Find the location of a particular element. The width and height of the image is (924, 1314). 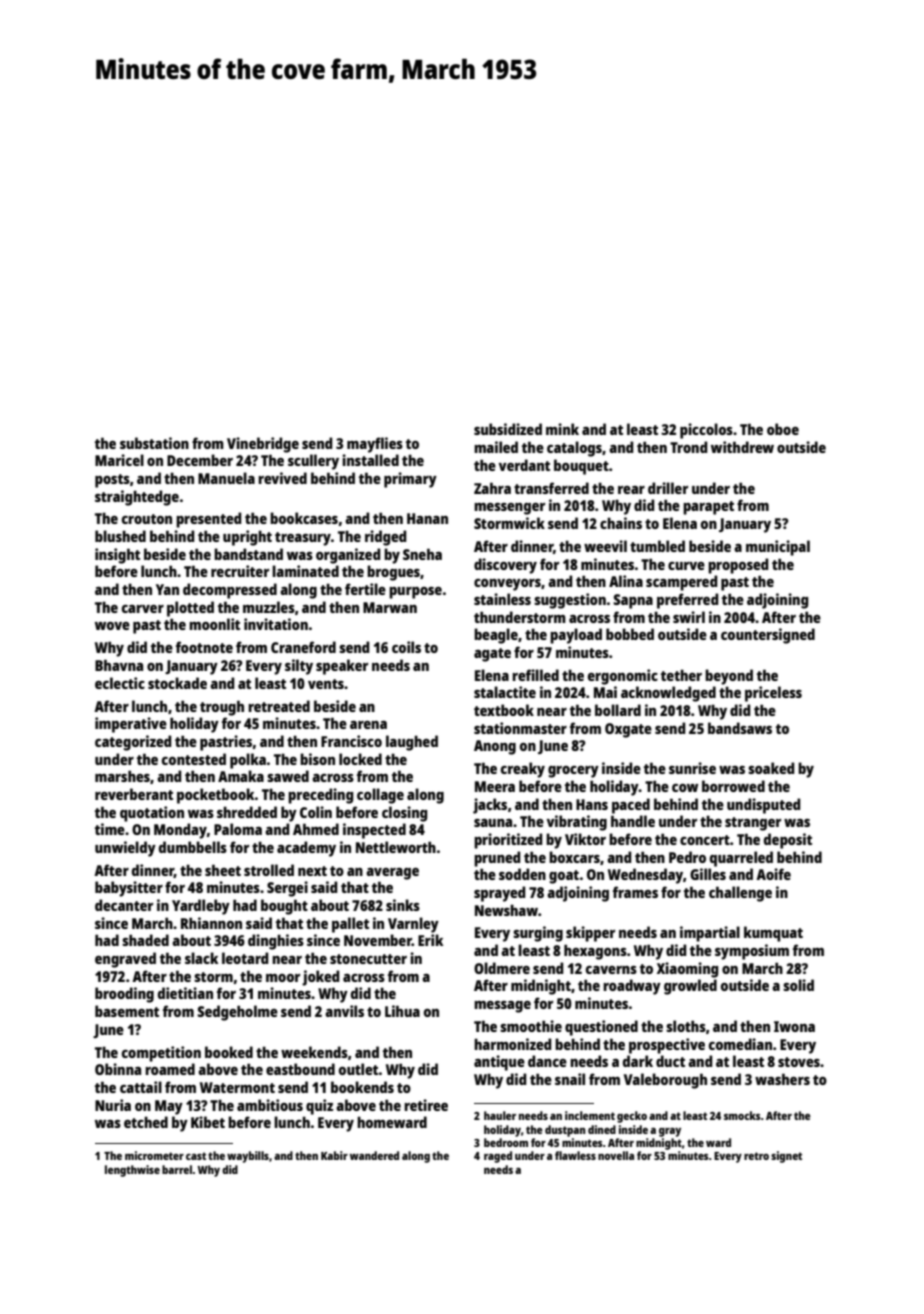

wandered is located at coordinates (374, 1155).
